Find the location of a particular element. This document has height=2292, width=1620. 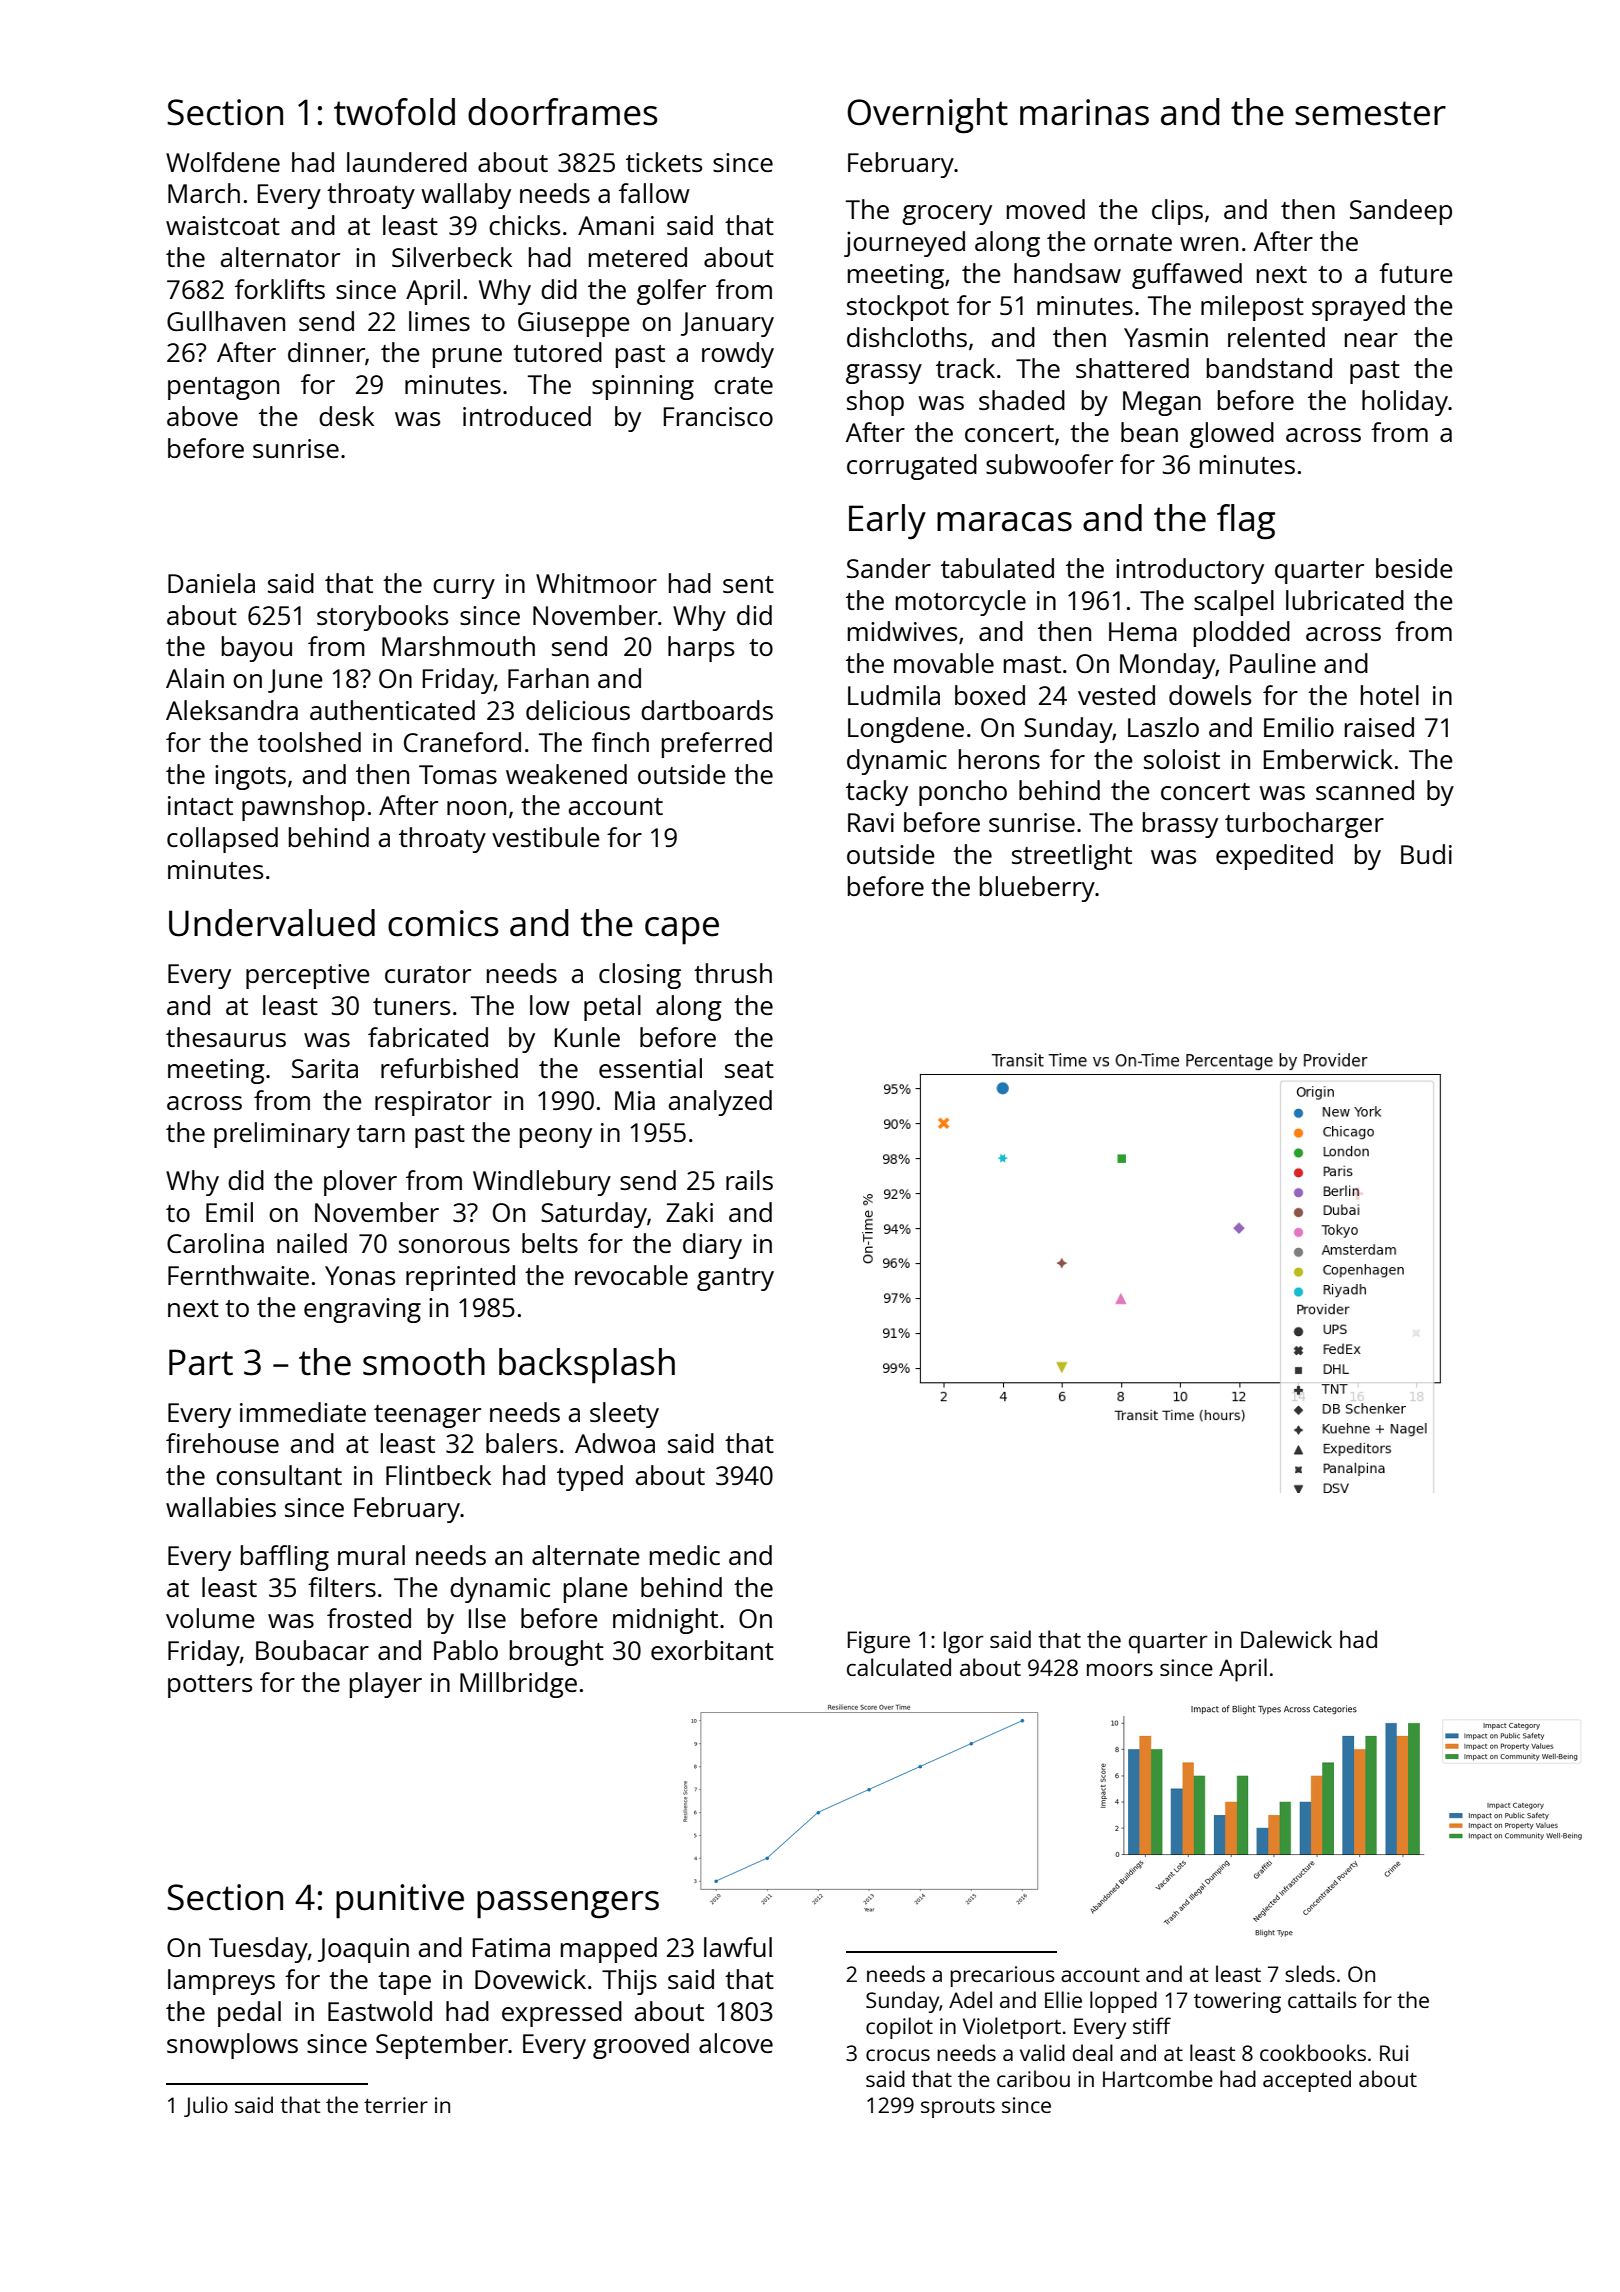

doorframes is located at coordinates (562, 112).
